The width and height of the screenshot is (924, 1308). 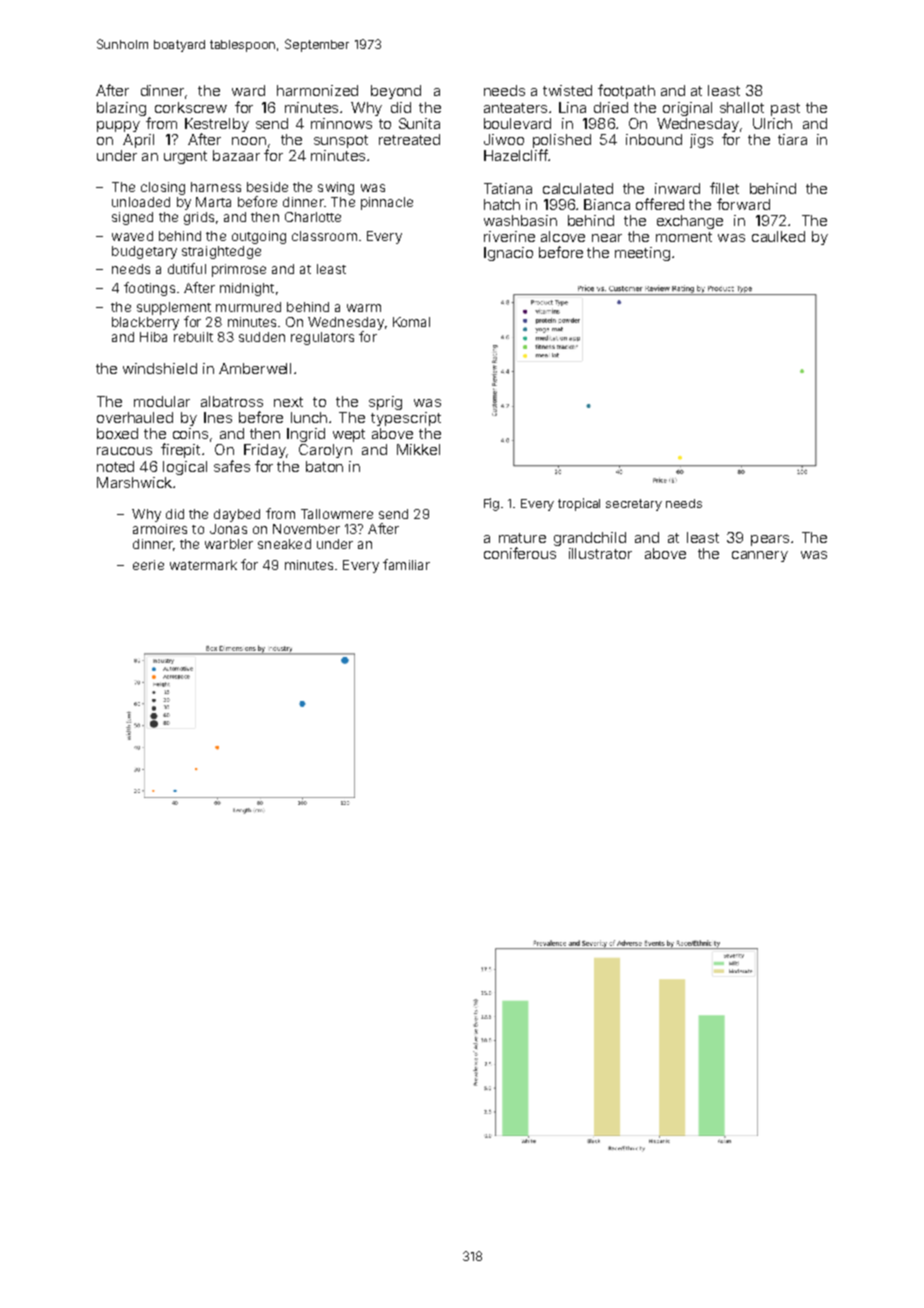 I want to click on tiara, so click(x=792, y=139).
